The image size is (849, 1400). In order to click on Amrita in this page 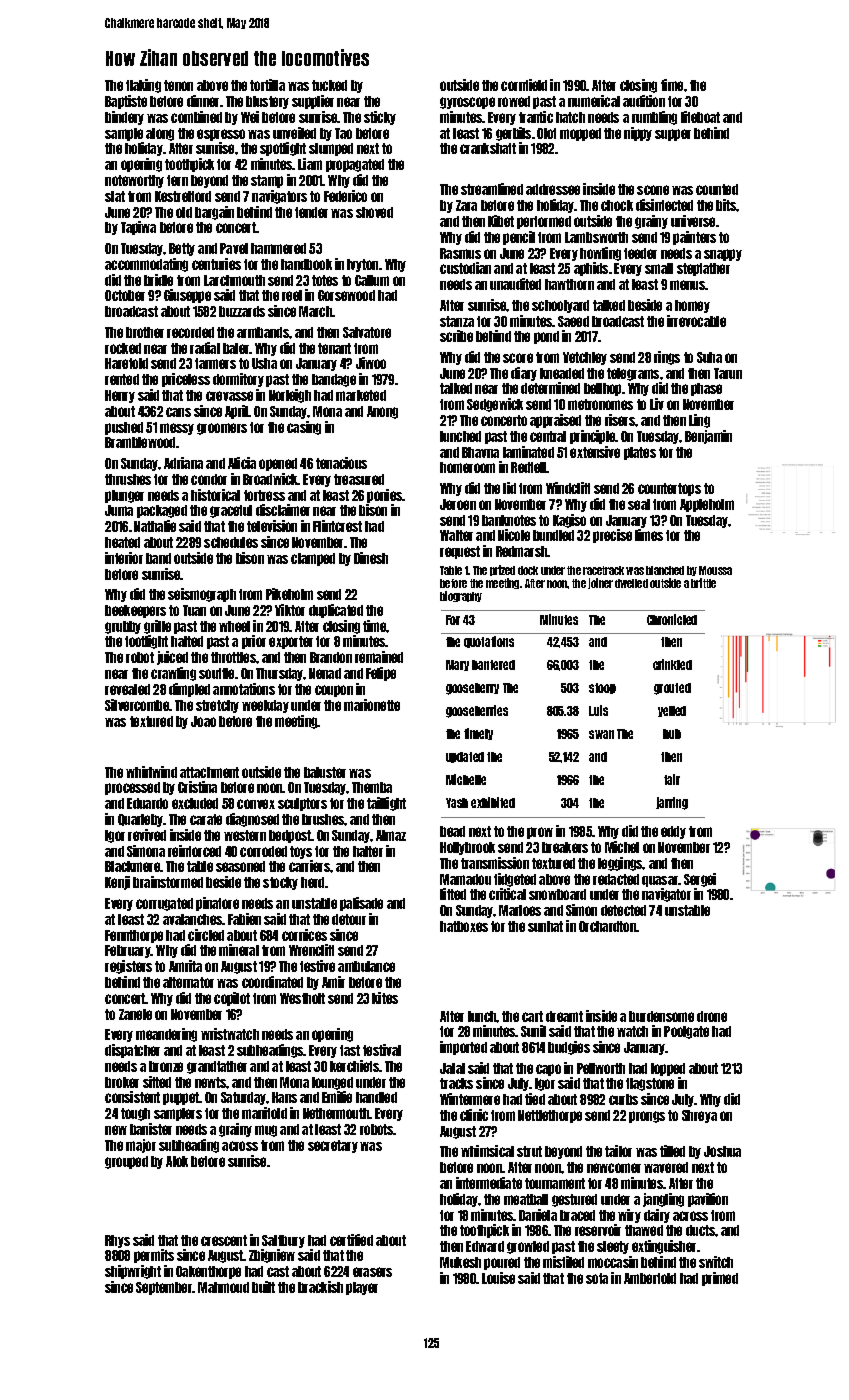, I will do `click(185, 966)`.
